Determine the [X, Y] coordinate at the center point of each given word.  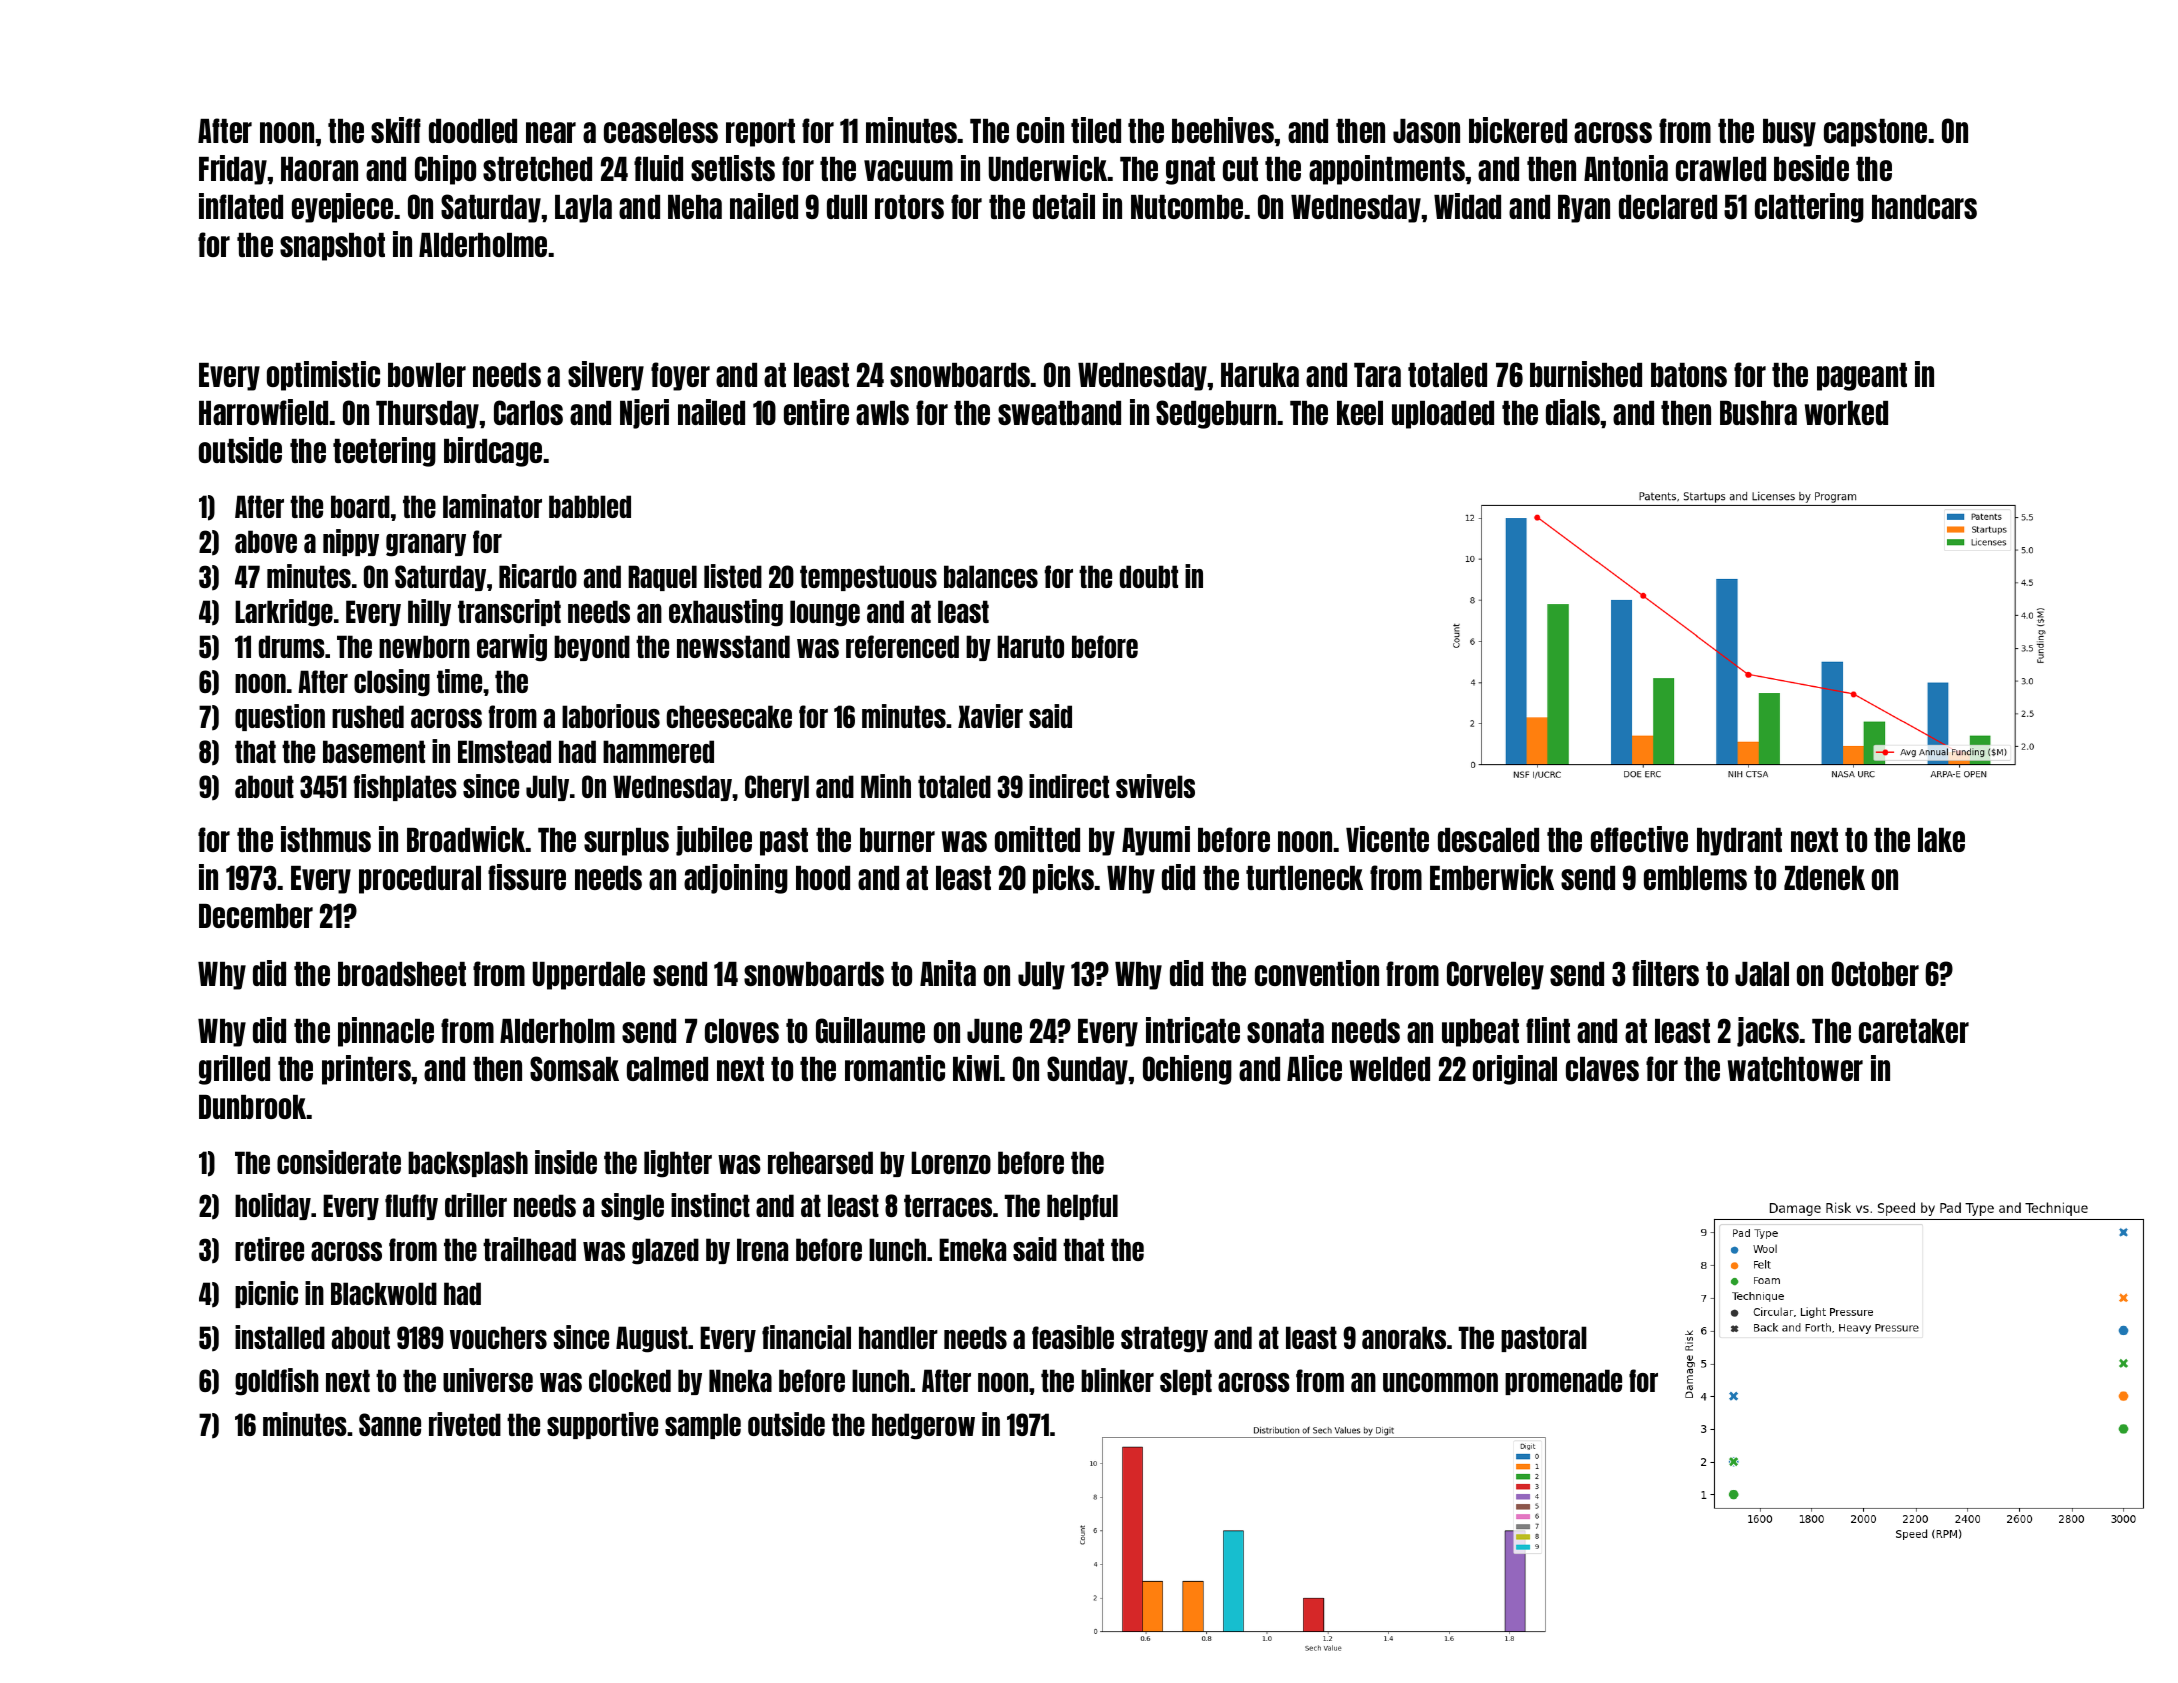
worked [1846, 413]
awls [882, 413]
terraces [948, 1205]
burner [897, 840]
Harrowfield [263, 412]
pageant [1862, 377]
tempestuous [868, 578]
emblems [1695, 878]
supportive [602, 1425]
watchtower [1795, 1069]
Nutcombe [1187, 207]
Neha [695, 207]
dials [1573, 412]
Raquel [662, 578]
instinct [710, 1205]
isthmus [326, 839]
